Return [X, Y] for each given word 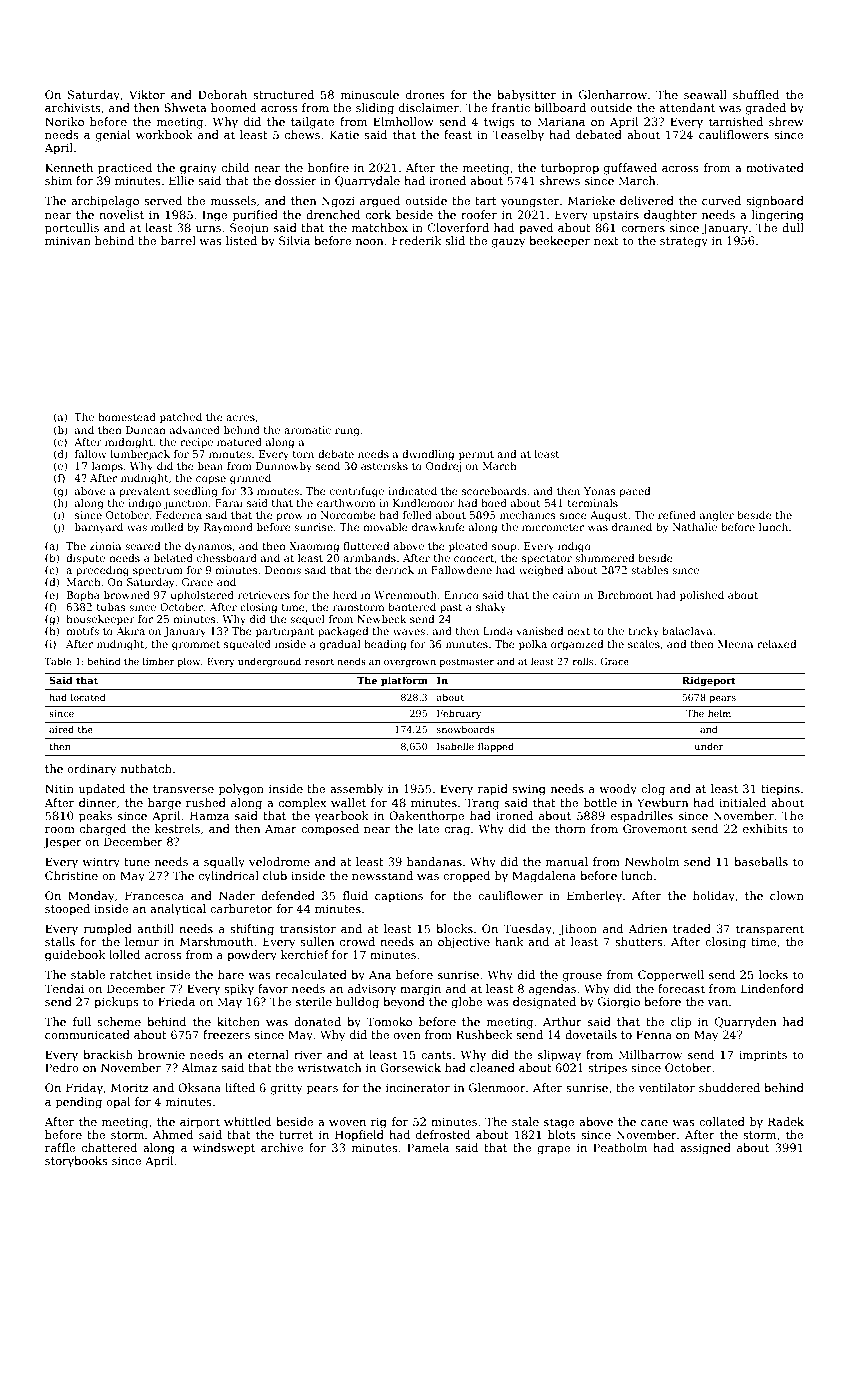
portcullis [72, 229]
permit [476, 455]
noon [369, 242]
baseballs [761, 861]
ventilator [667, 1087]
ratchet [131, 974]
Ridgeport [709, 681]
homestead [127, 417]
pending [79, 1103]
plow [189, 662]
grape [553, 1150]
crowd [357, 941]
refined [677, 515]
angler [717, 516]
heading [385, 645]
